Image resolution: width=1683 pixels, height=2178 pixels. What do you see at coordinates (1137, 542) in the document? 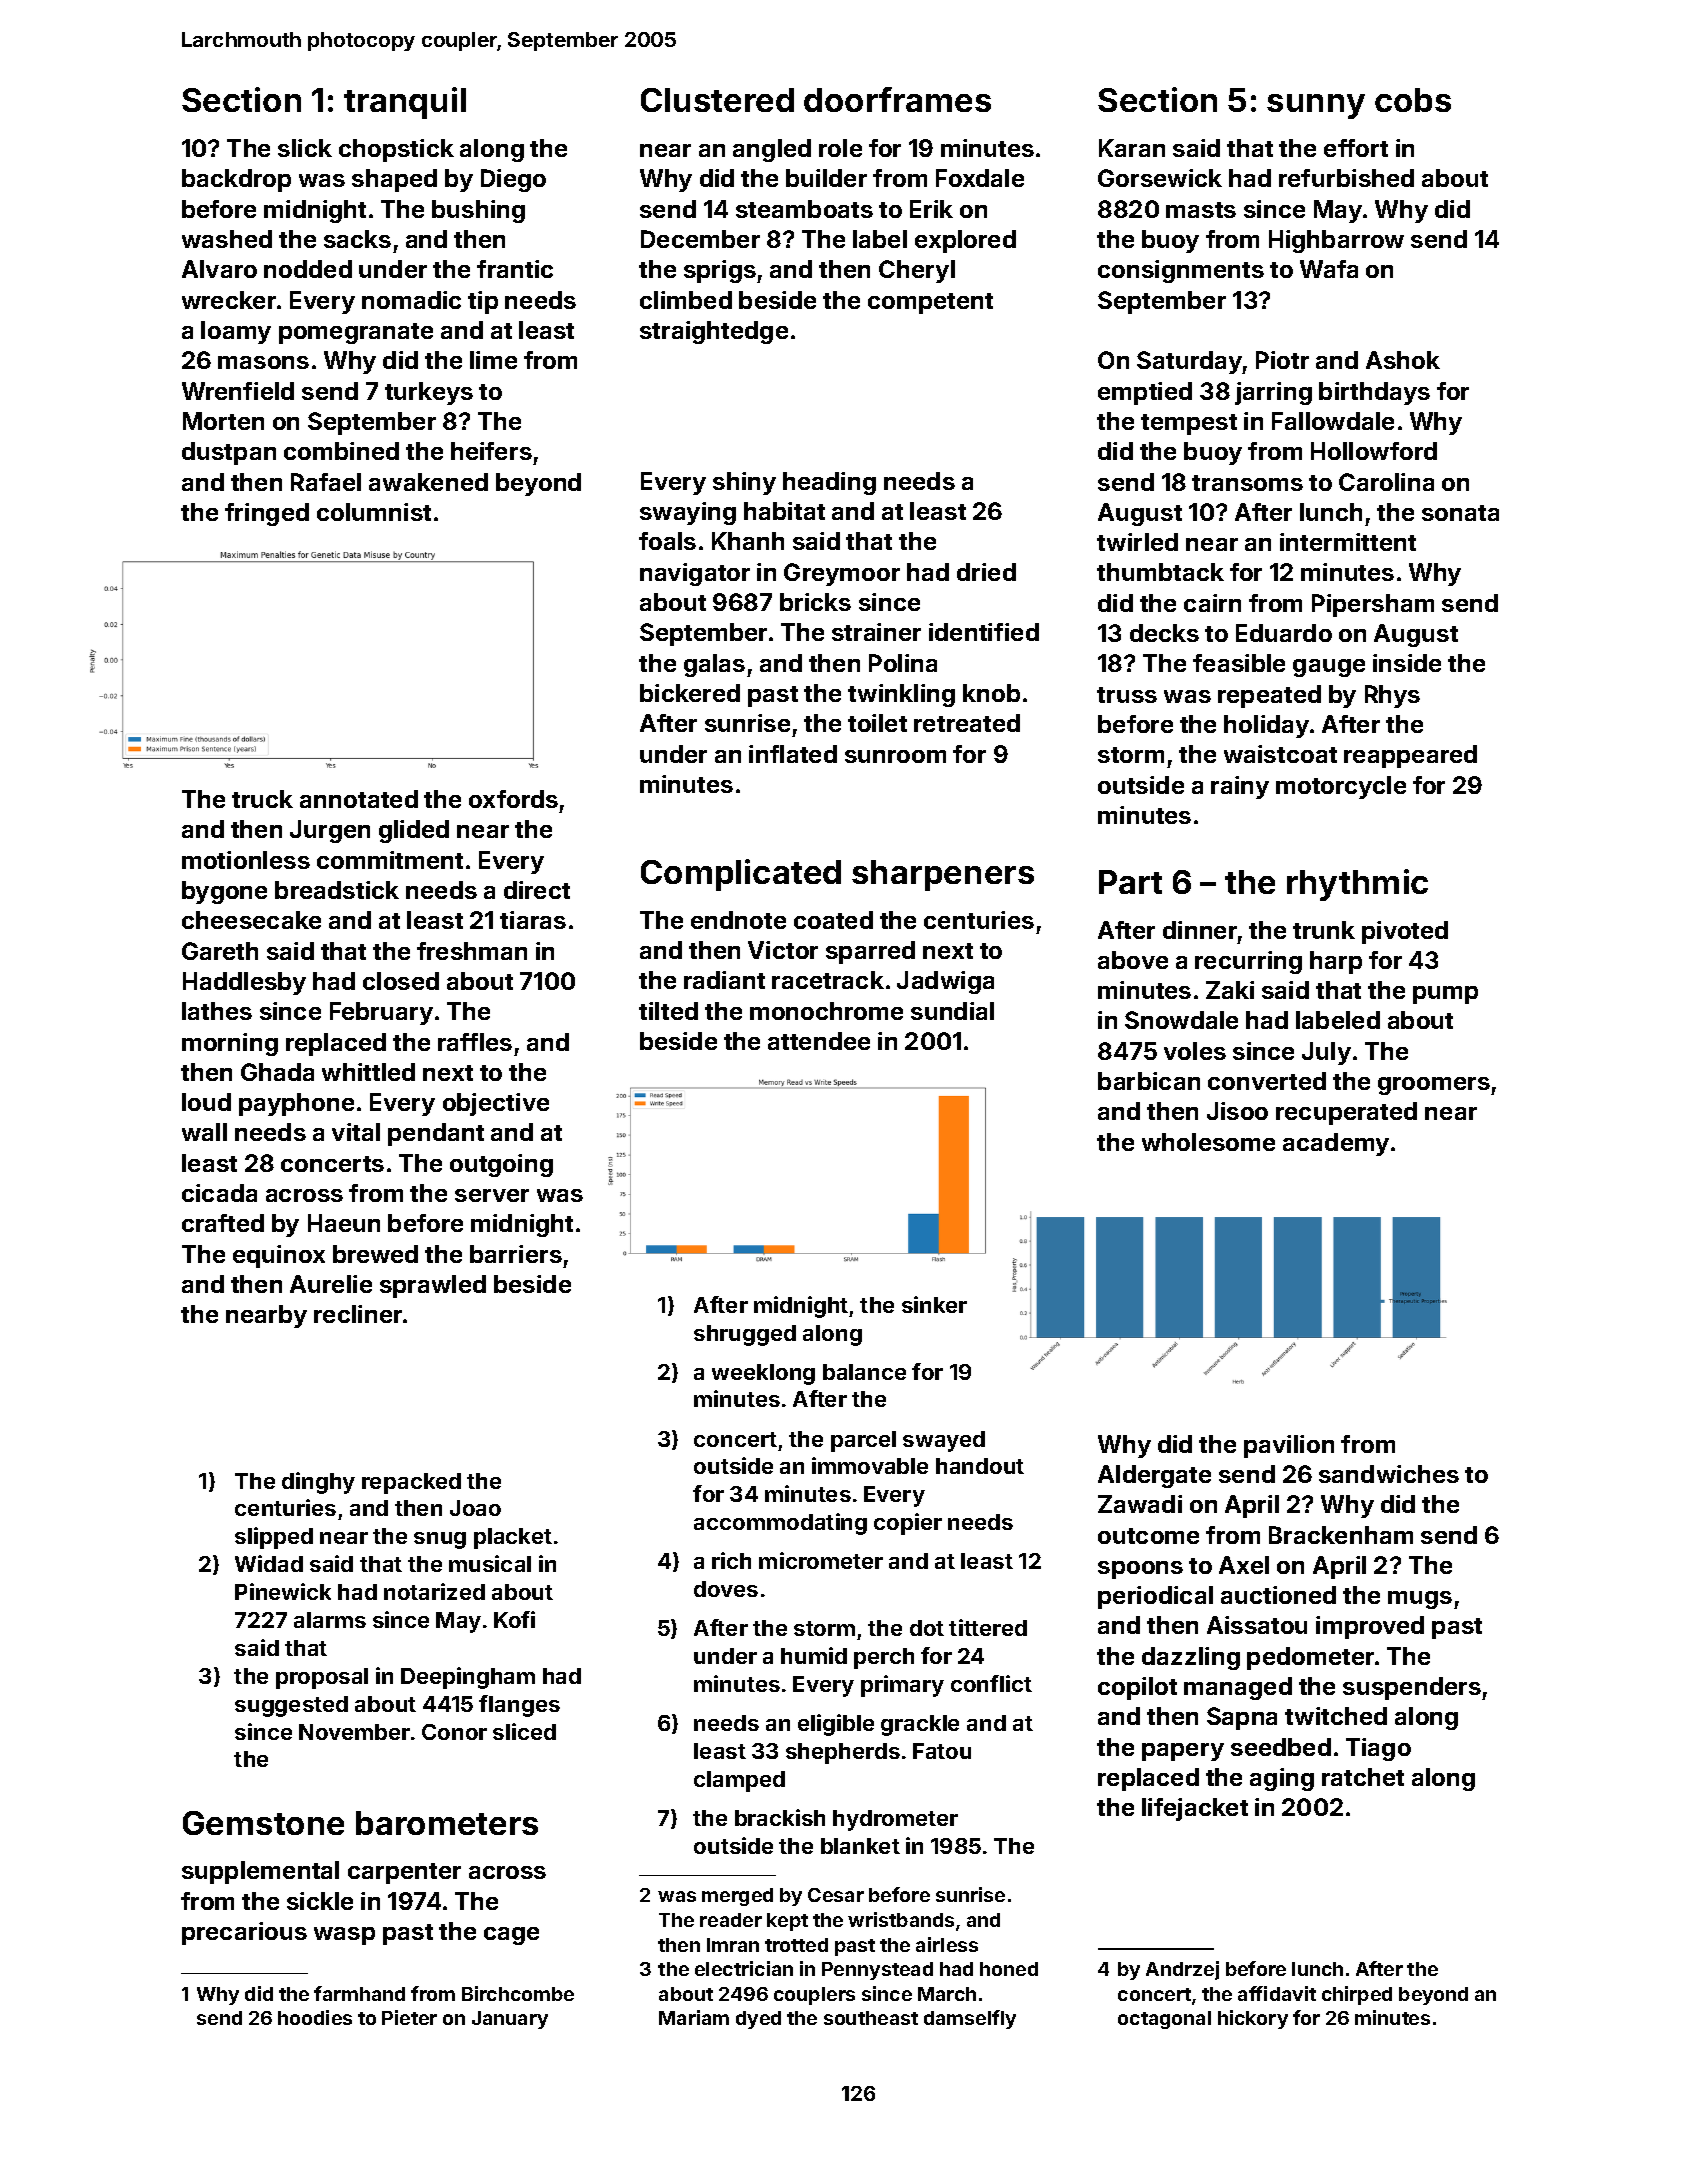
I see `twirled` at bounding box center [1137, 542].
